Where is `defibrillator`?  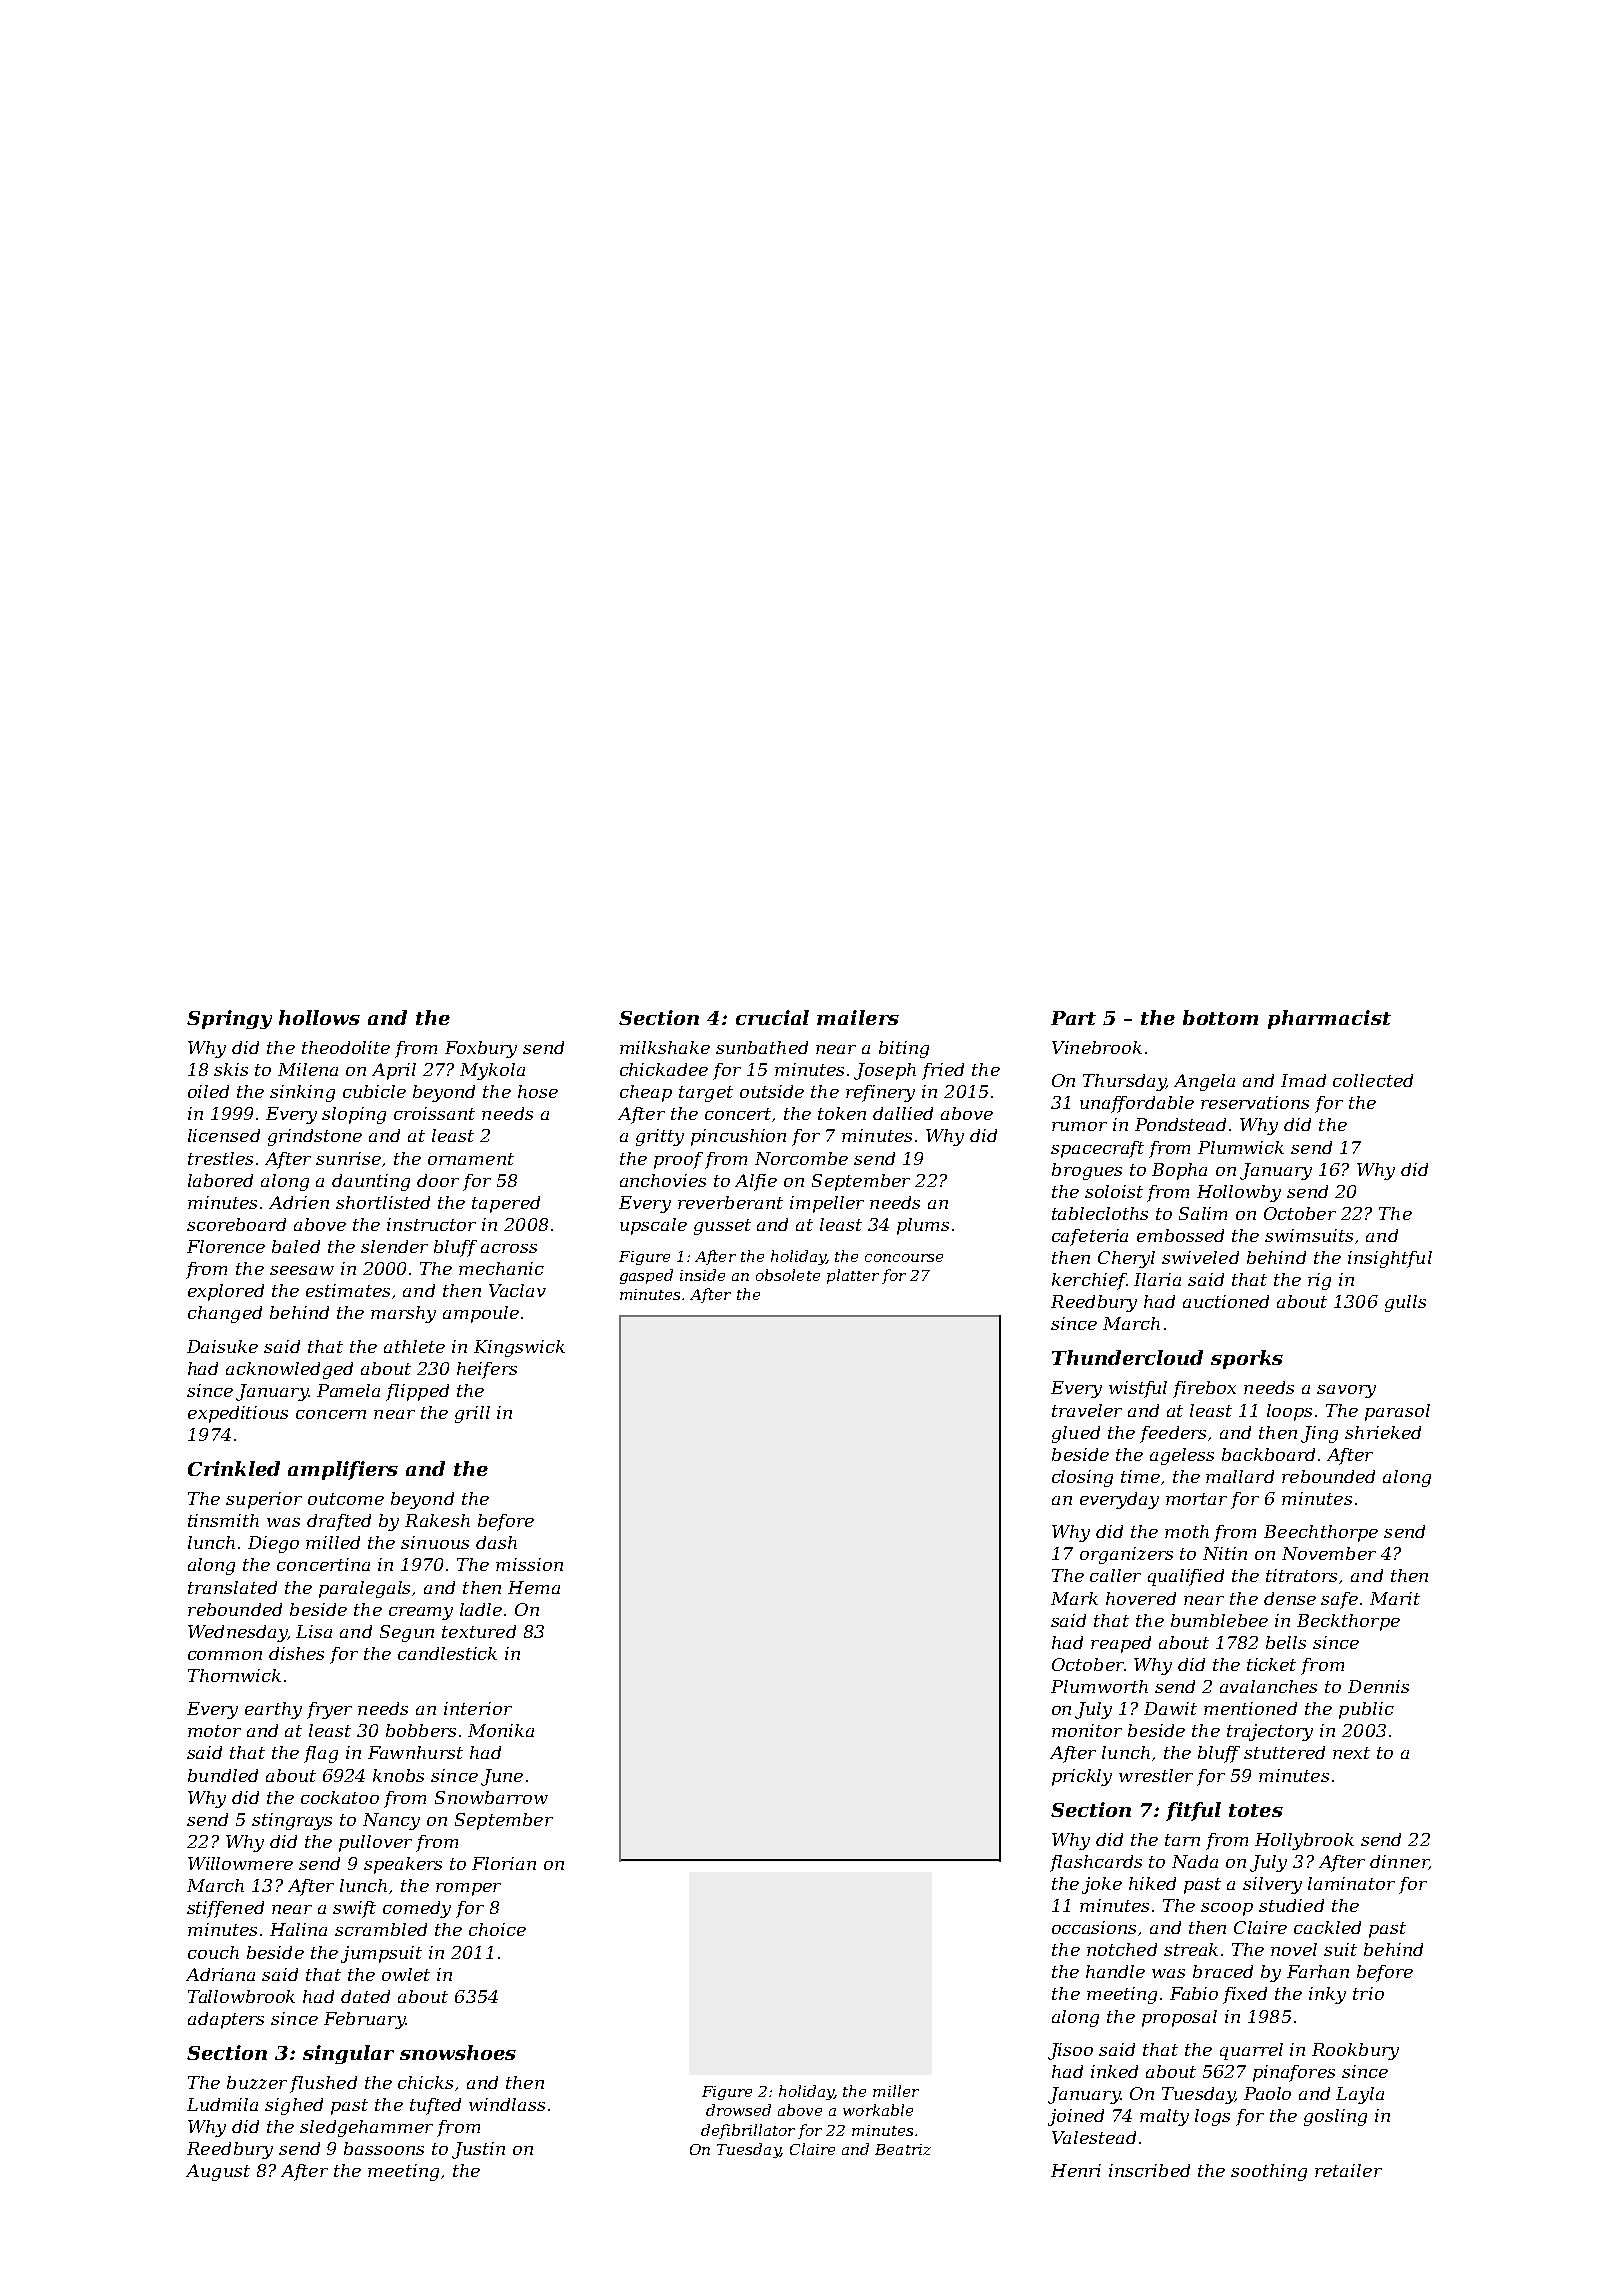
defibrillator is located at coordinates (748, 2131).
